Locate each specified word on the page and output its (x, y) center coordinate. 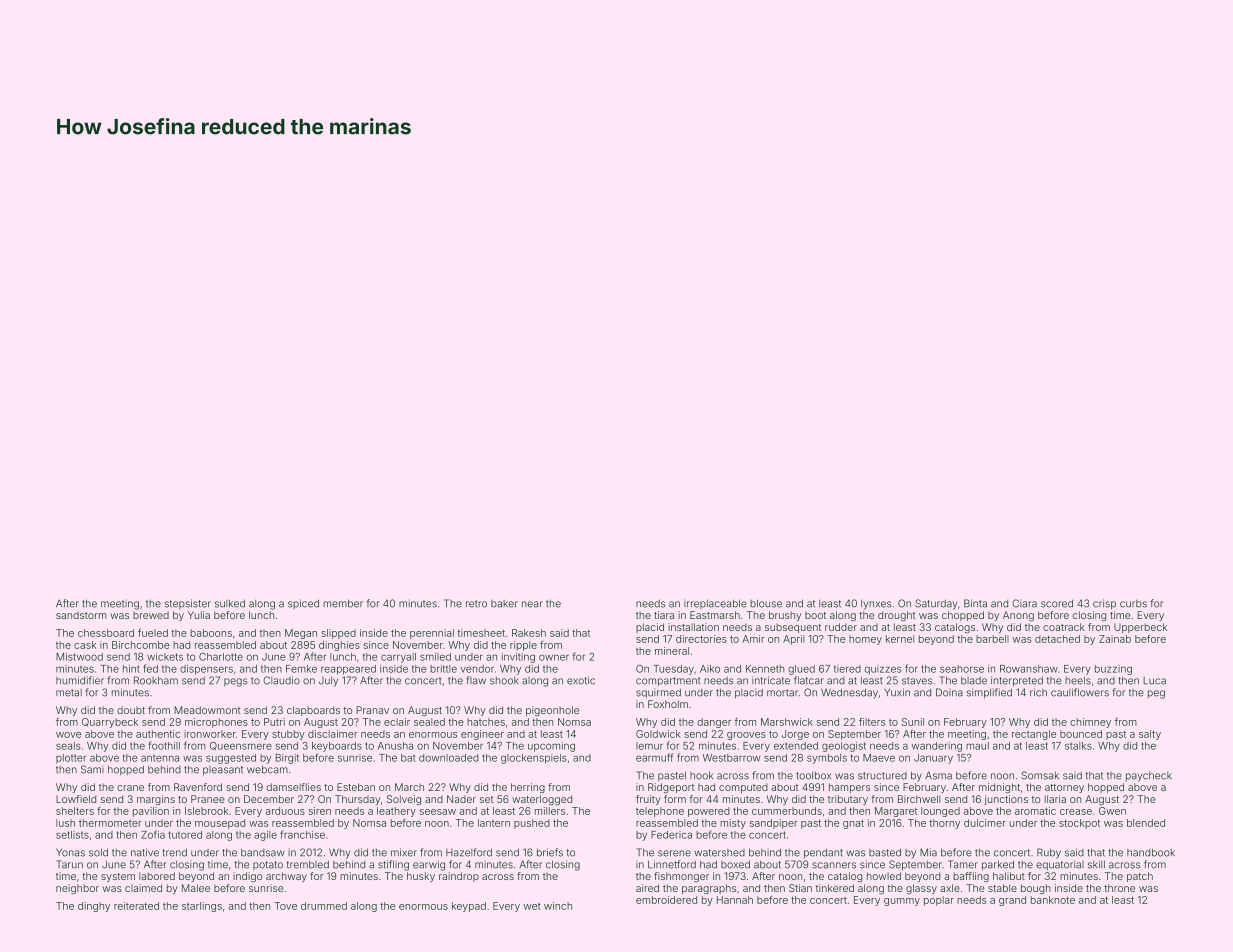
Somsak (1040, 775)
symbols (827, 759)
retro (476, 604)
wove (68, 735)
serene (674, 853)
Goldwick (658, 734)
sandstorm (81, 615)
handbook (1151, 852)
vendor (477, 669)
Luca (1155, 681)
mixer (404, 852)
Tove (285, 906)
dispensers (206, 670)
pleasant (223, 771)
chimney (1090, 723)
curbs (1133, 604)
